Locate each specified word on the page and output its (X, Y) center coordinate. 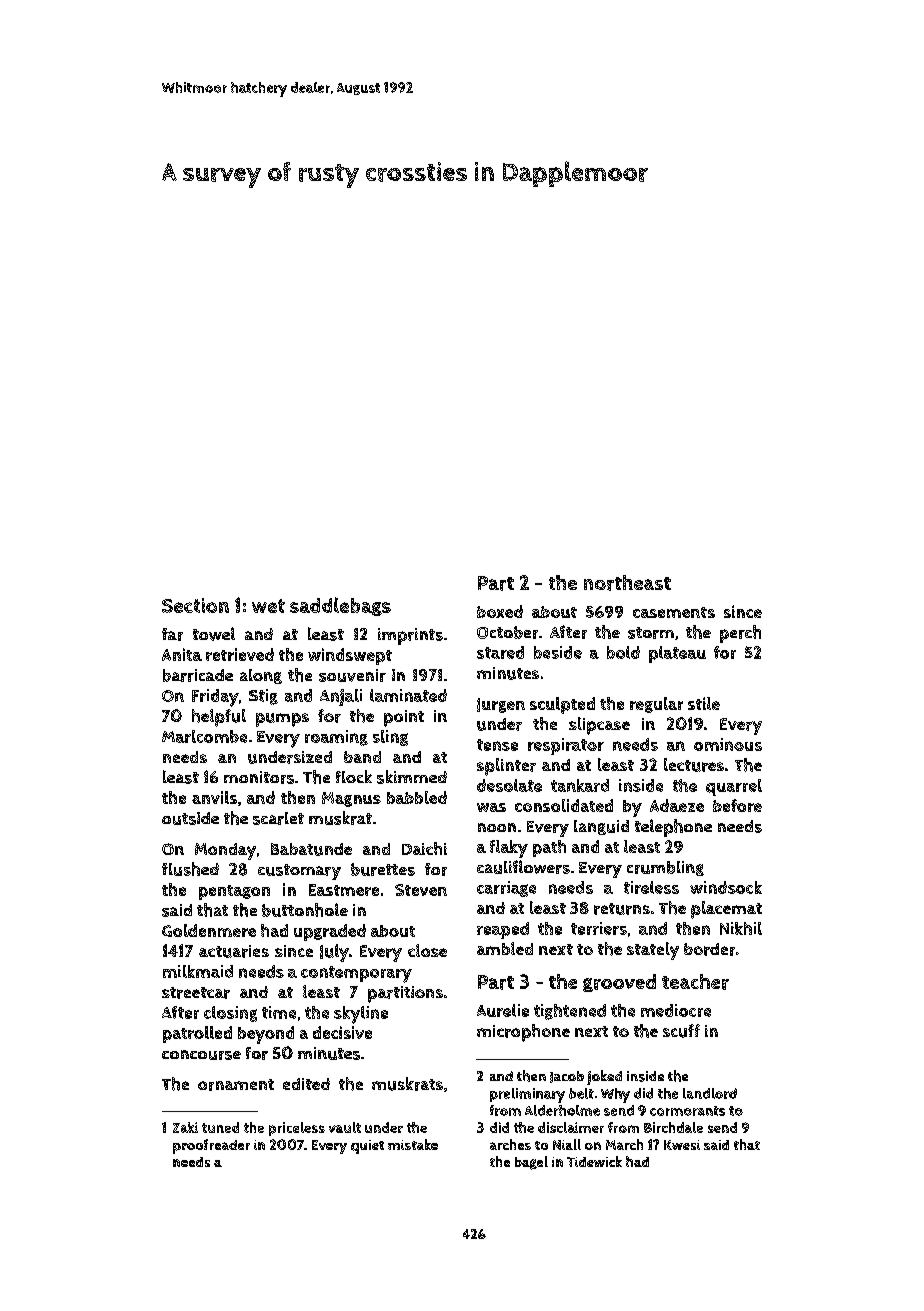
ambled (505, 948)
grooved (619, 983)
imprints (410, 636)
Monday (225, 851)
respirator (566, 746)
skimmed (412, 777)
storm (651, 633)
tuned (220, 1127)
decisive (342, 1032)
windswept (350, 656)
